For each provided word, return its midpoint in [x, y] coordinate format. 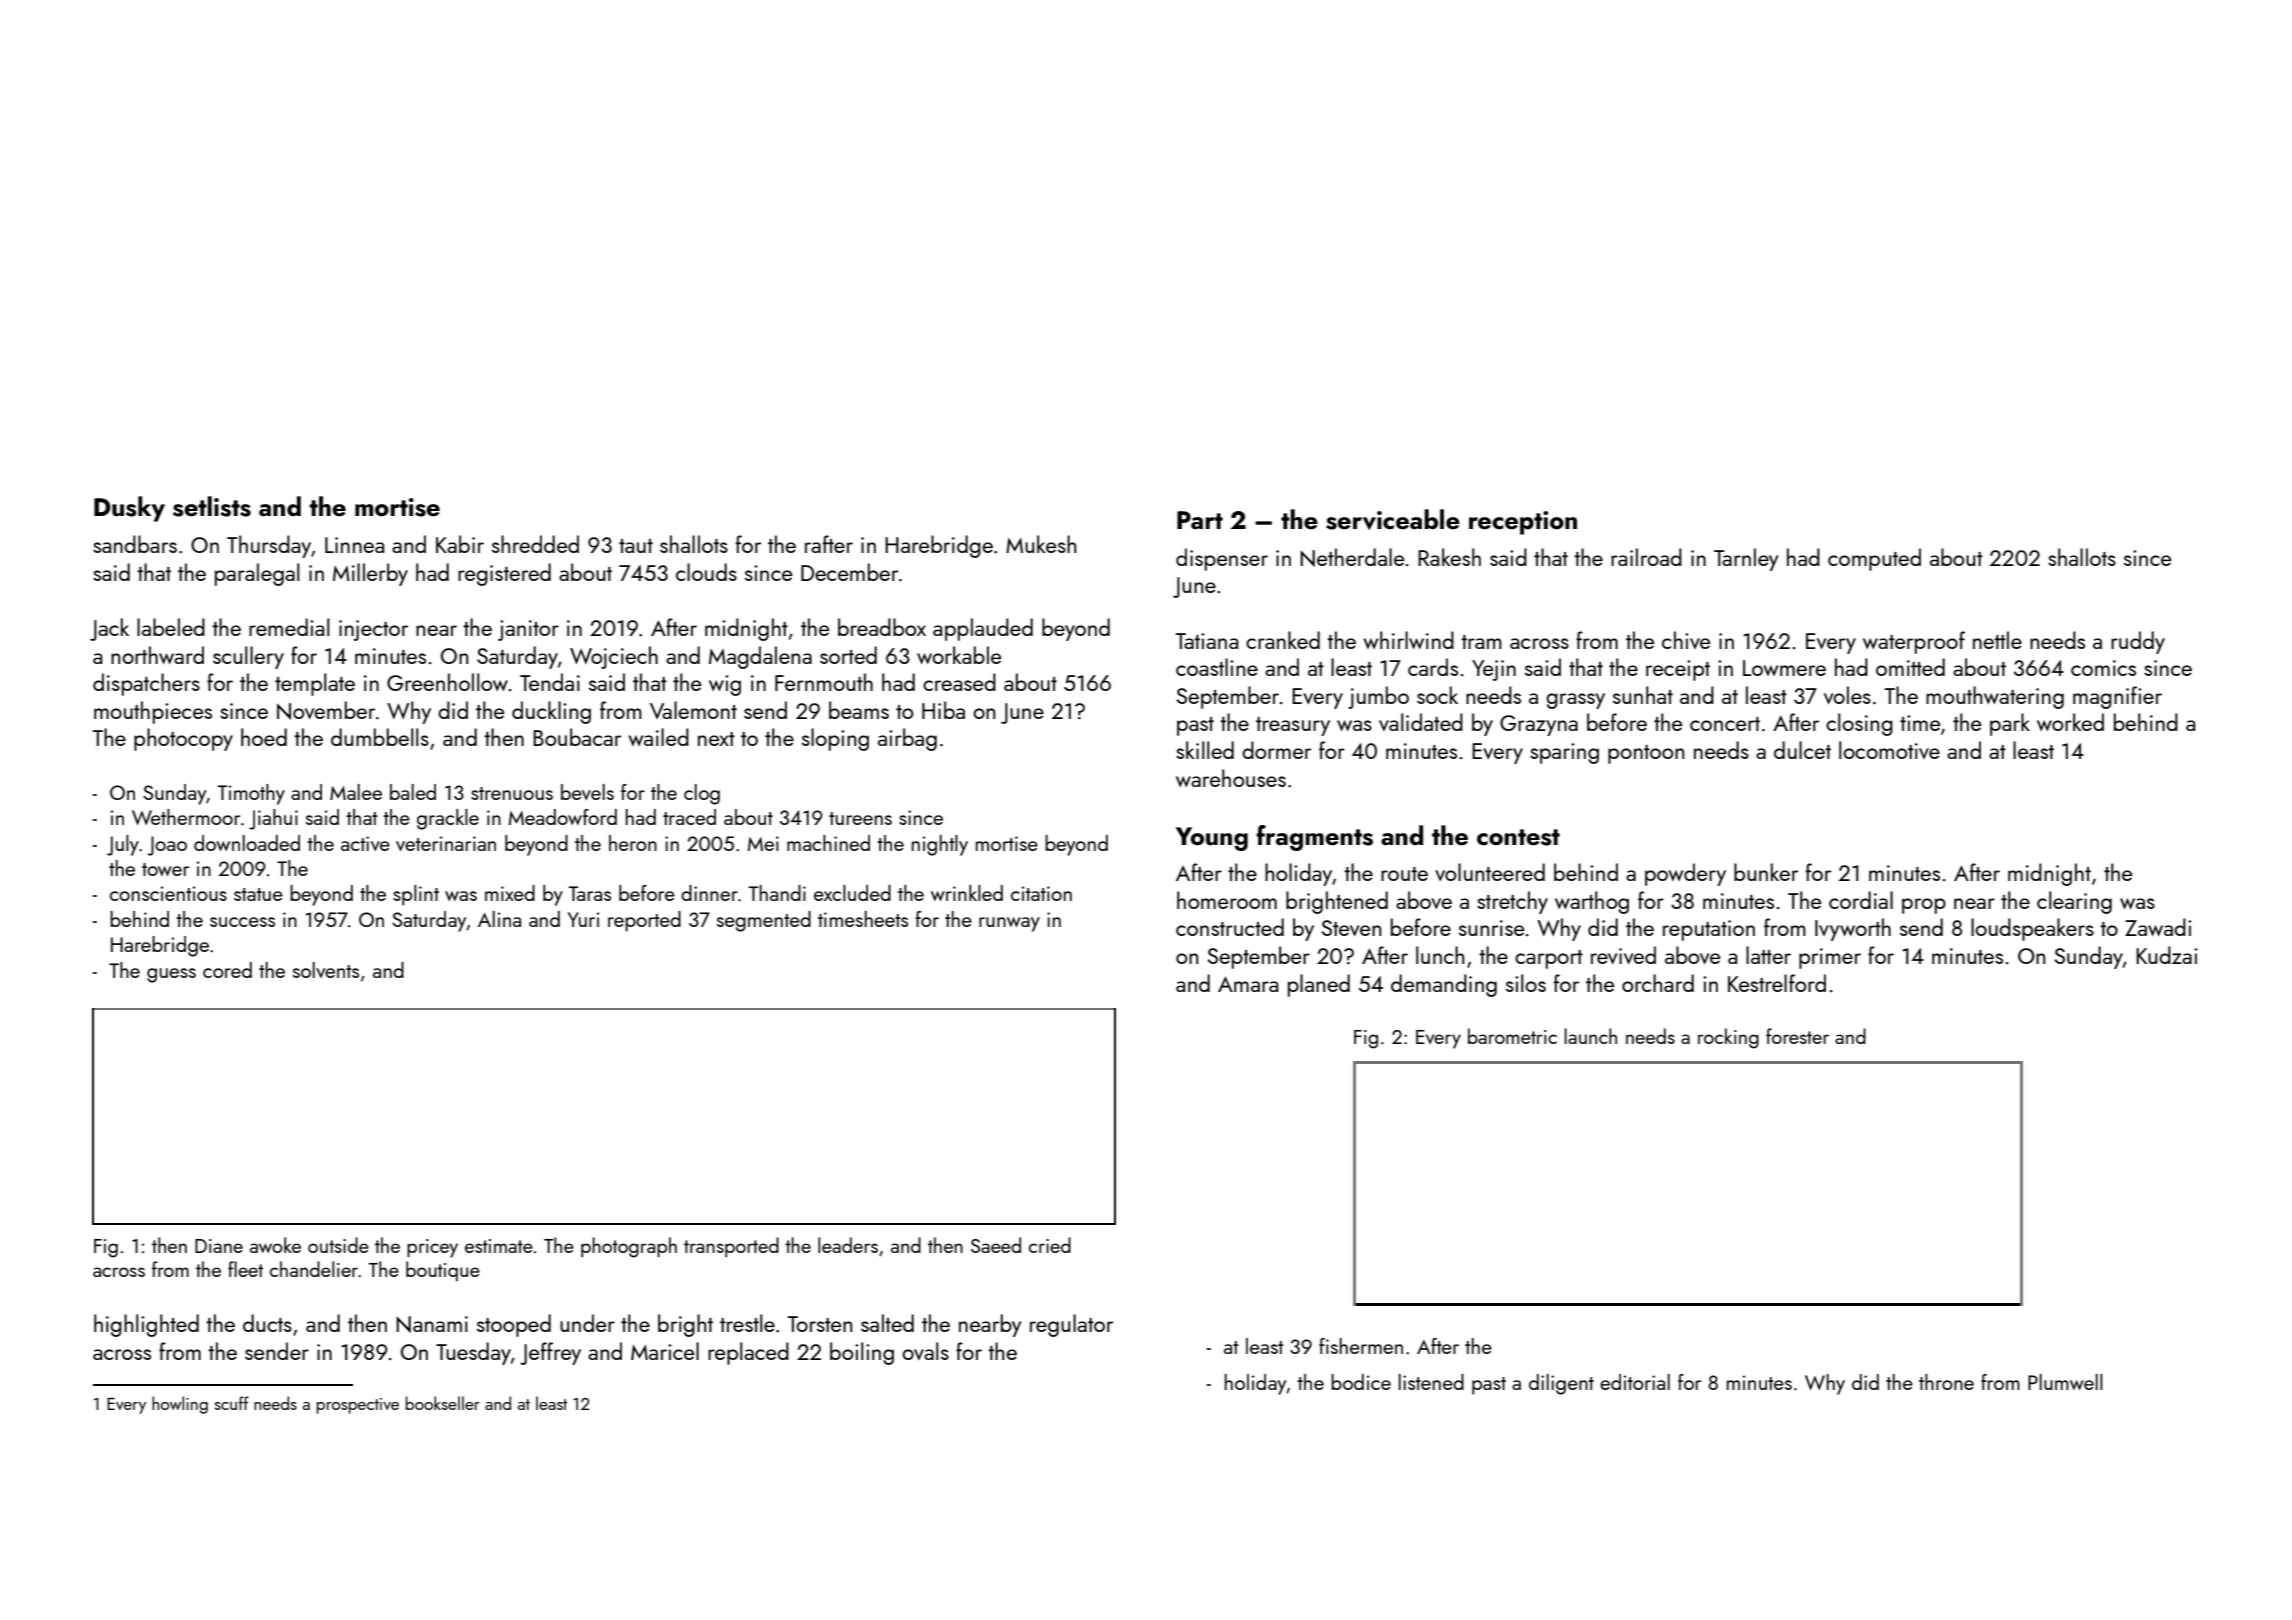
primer [1830, 958]
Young [1212, 839]
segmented [764, 921]
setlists [212, 506]
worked [2070, 722]
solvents [326, 970]
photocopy [183, 739]
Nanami [432, 1324]
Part [1200, 520]
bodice [1361, 1382]
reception [1523, 523]
